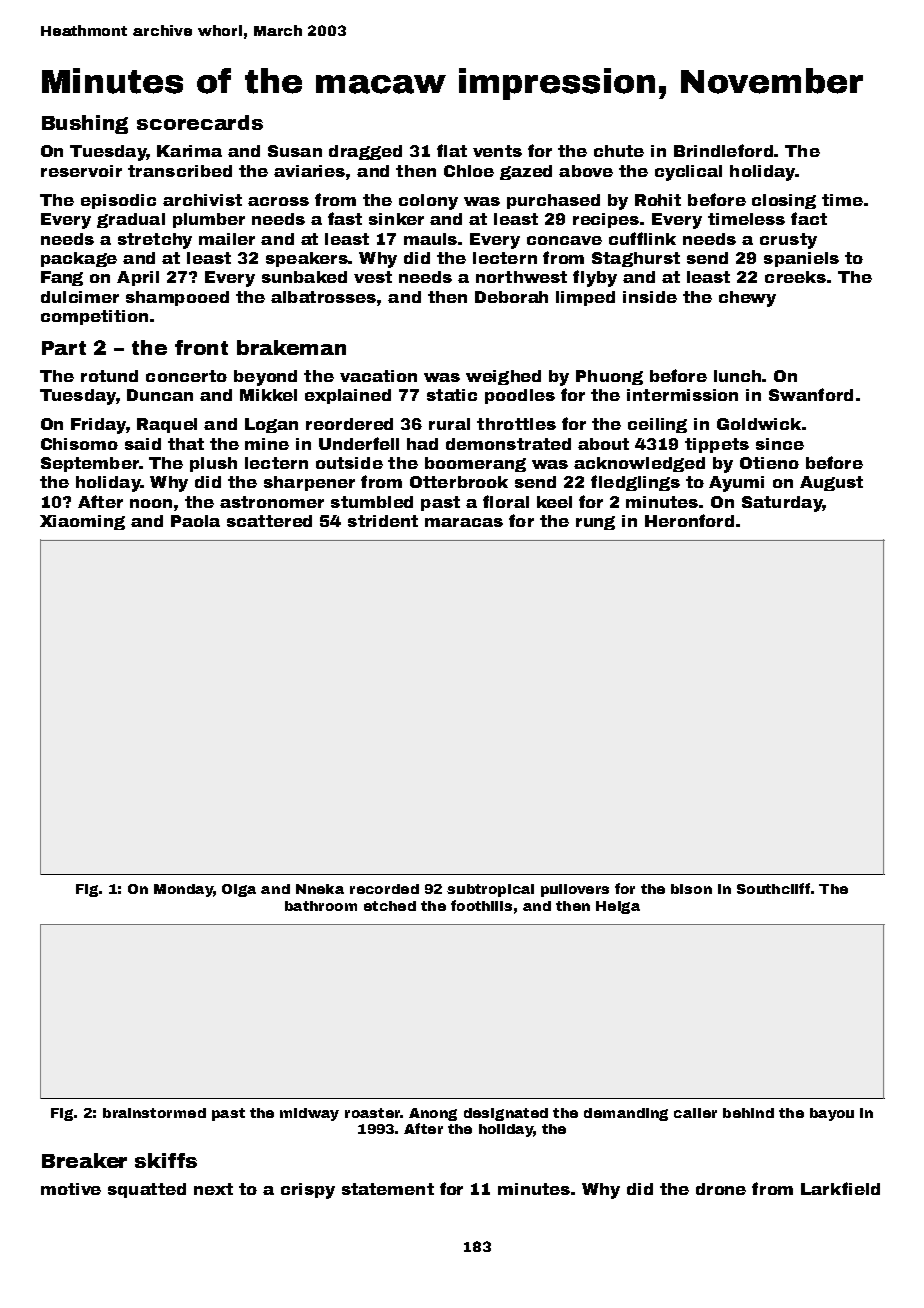 Image resolution: width=924 pixels, height=1308 pixels. I want to click on scorecards, so click(200, 122).
